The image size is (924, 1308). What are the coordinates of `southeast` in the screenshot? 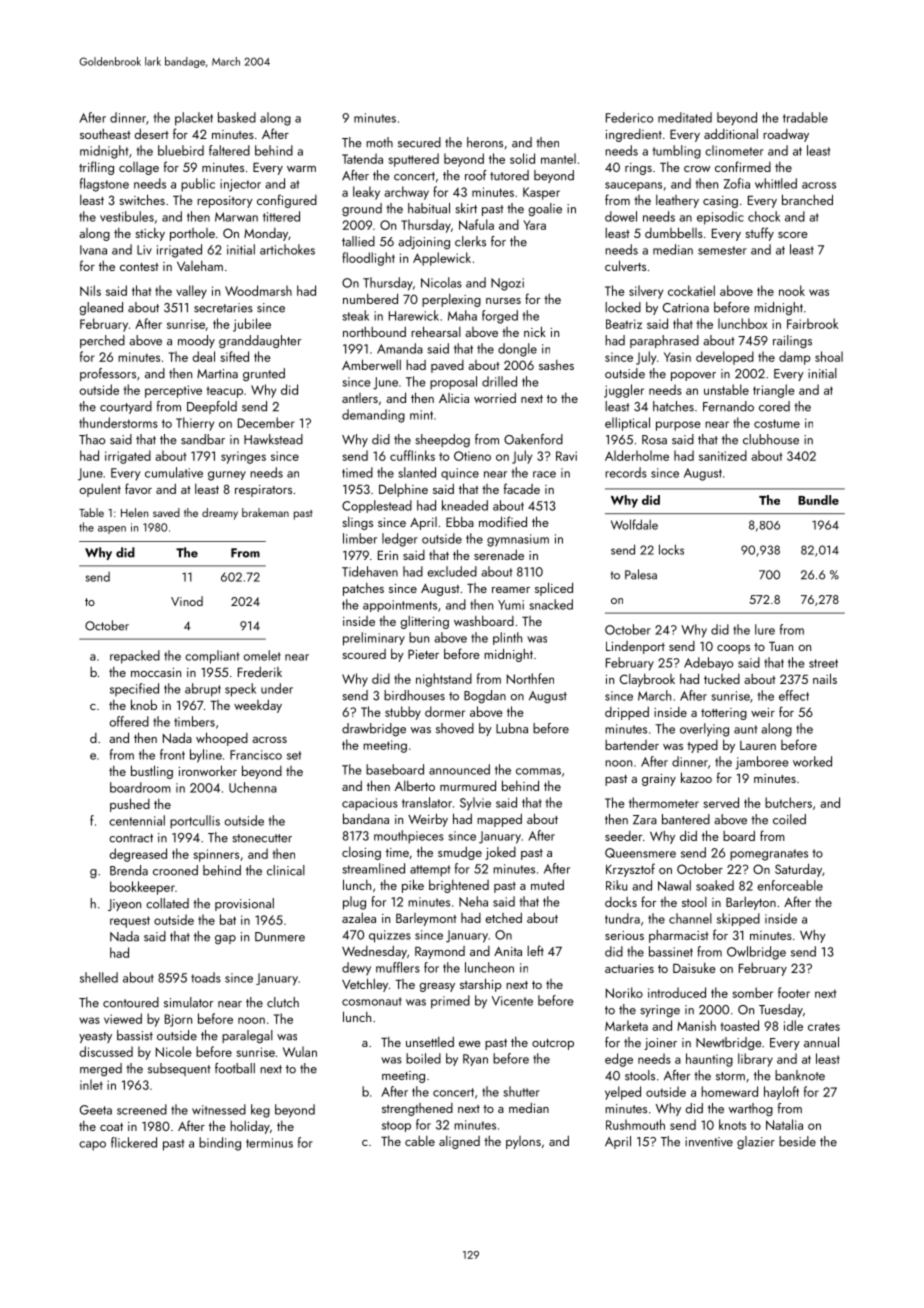 It's located at (105, 134).
